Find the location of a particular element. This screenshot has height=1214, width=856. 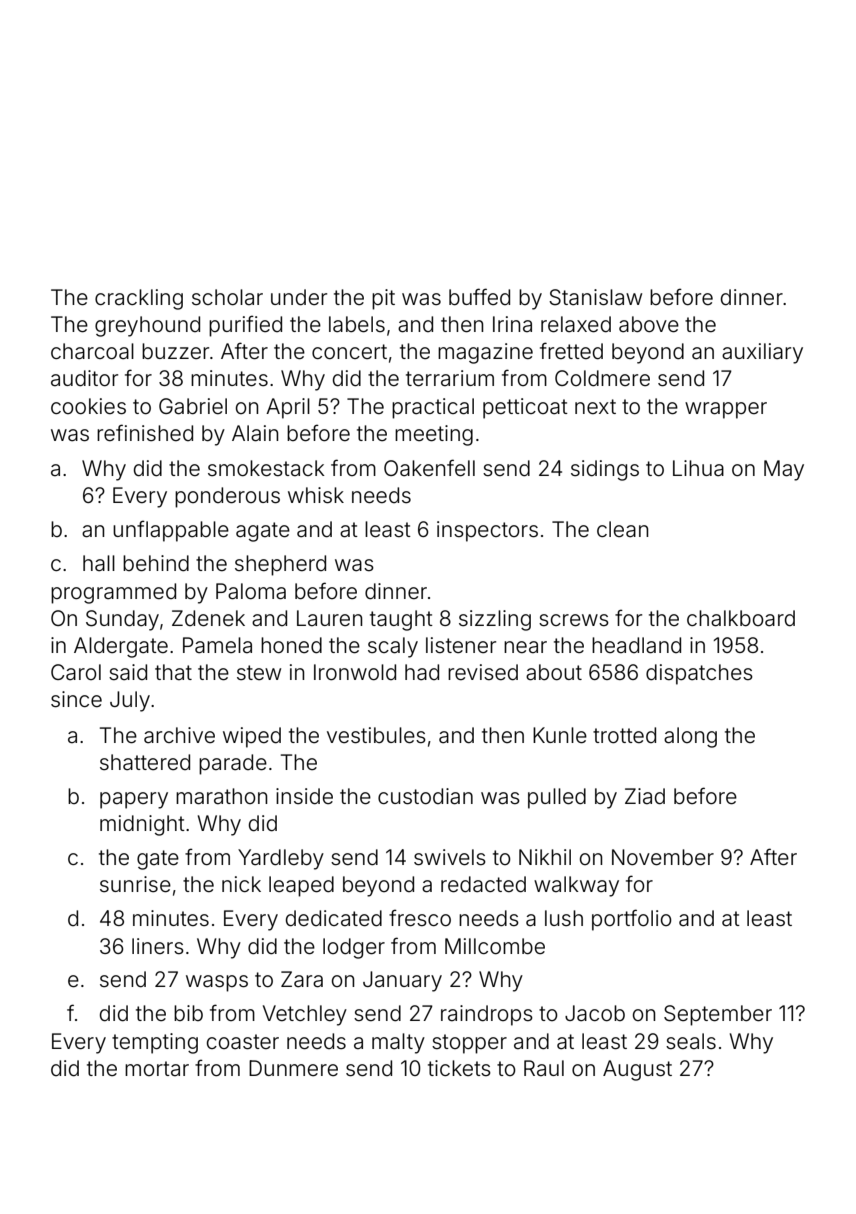

sidings is located at coordinates (605, 470).
